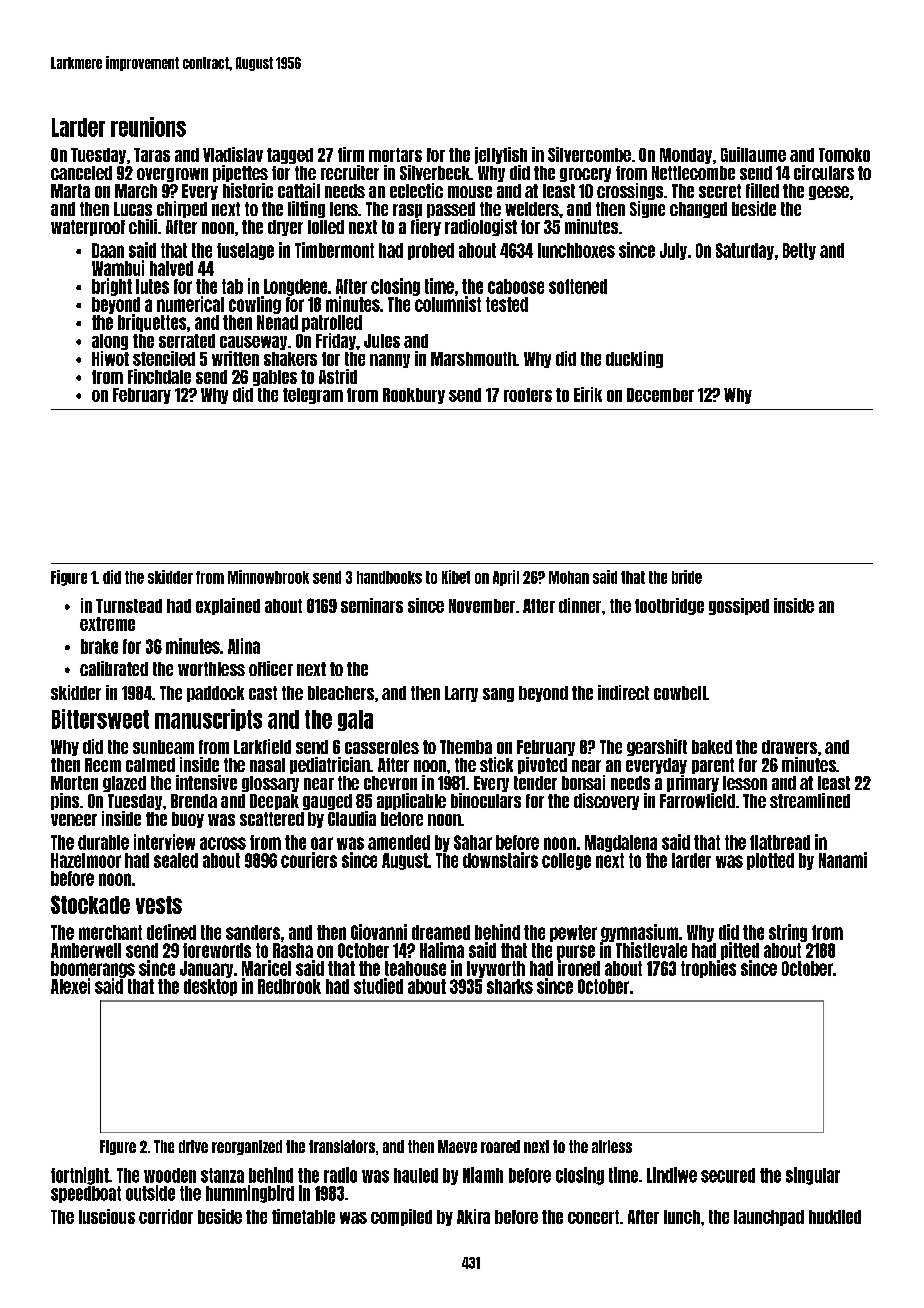 The height and width of the screenshot is (1308, 924). Describe the element at coordinates (457, 1146) in the screenshot. I see `Maeve` at that location.
